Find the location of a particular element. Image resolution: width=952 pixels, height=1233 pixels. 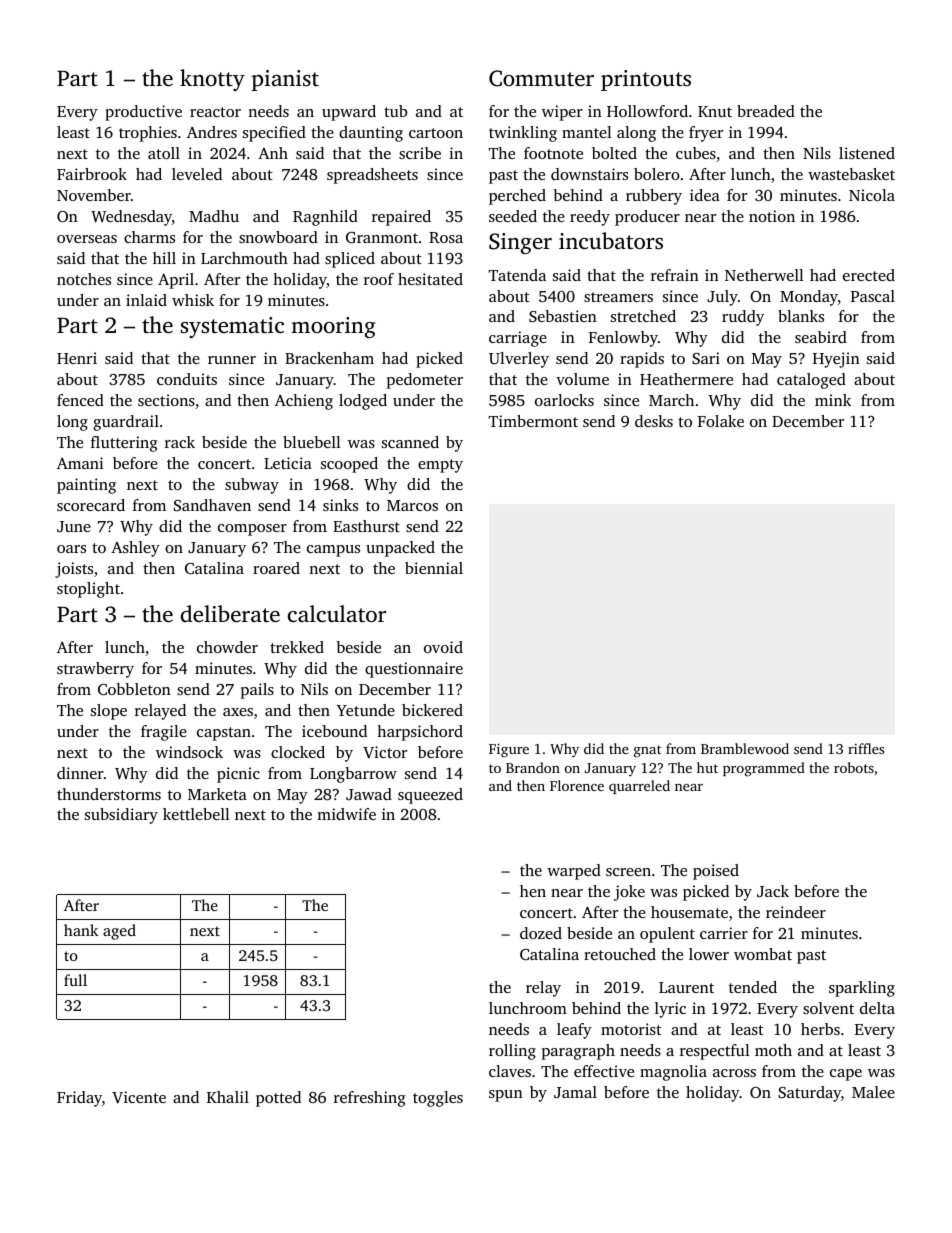

knotty is located at coordinates (212, 80).
